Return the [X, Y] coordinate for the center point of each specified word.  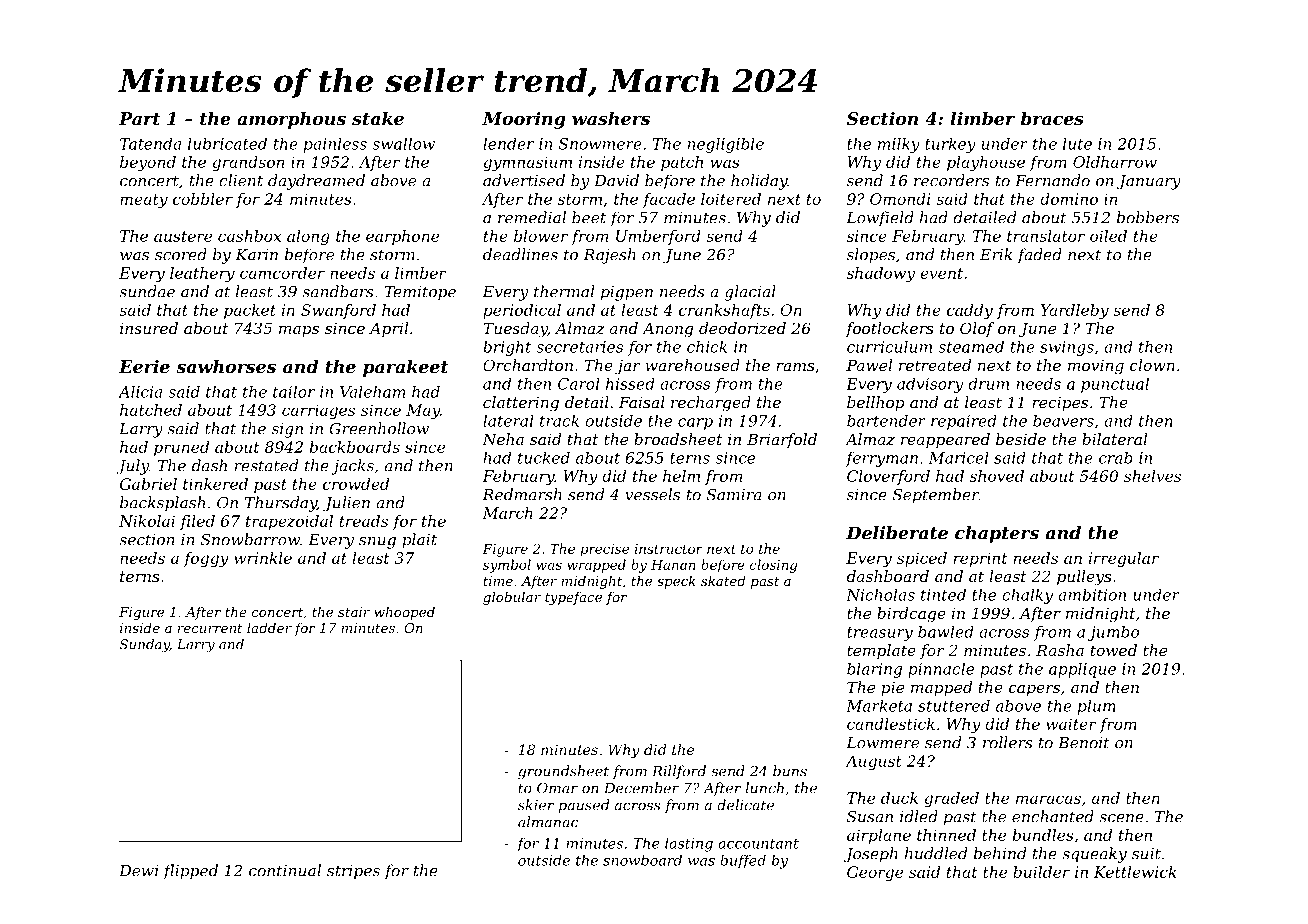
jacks [352, 467]
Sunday [145, 645]
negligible [726, 145]
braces [1052, 118]
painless [335, 145]
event [941, 273]
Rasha [1060, 650]
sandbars [338, 291]
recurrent [210, 628]
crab [1116, 457]
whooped [404, 613]
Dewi [139, 871]
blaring [874, 670]
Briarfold [782, 440]
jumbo [1113, 633]
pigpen [627, 293]
